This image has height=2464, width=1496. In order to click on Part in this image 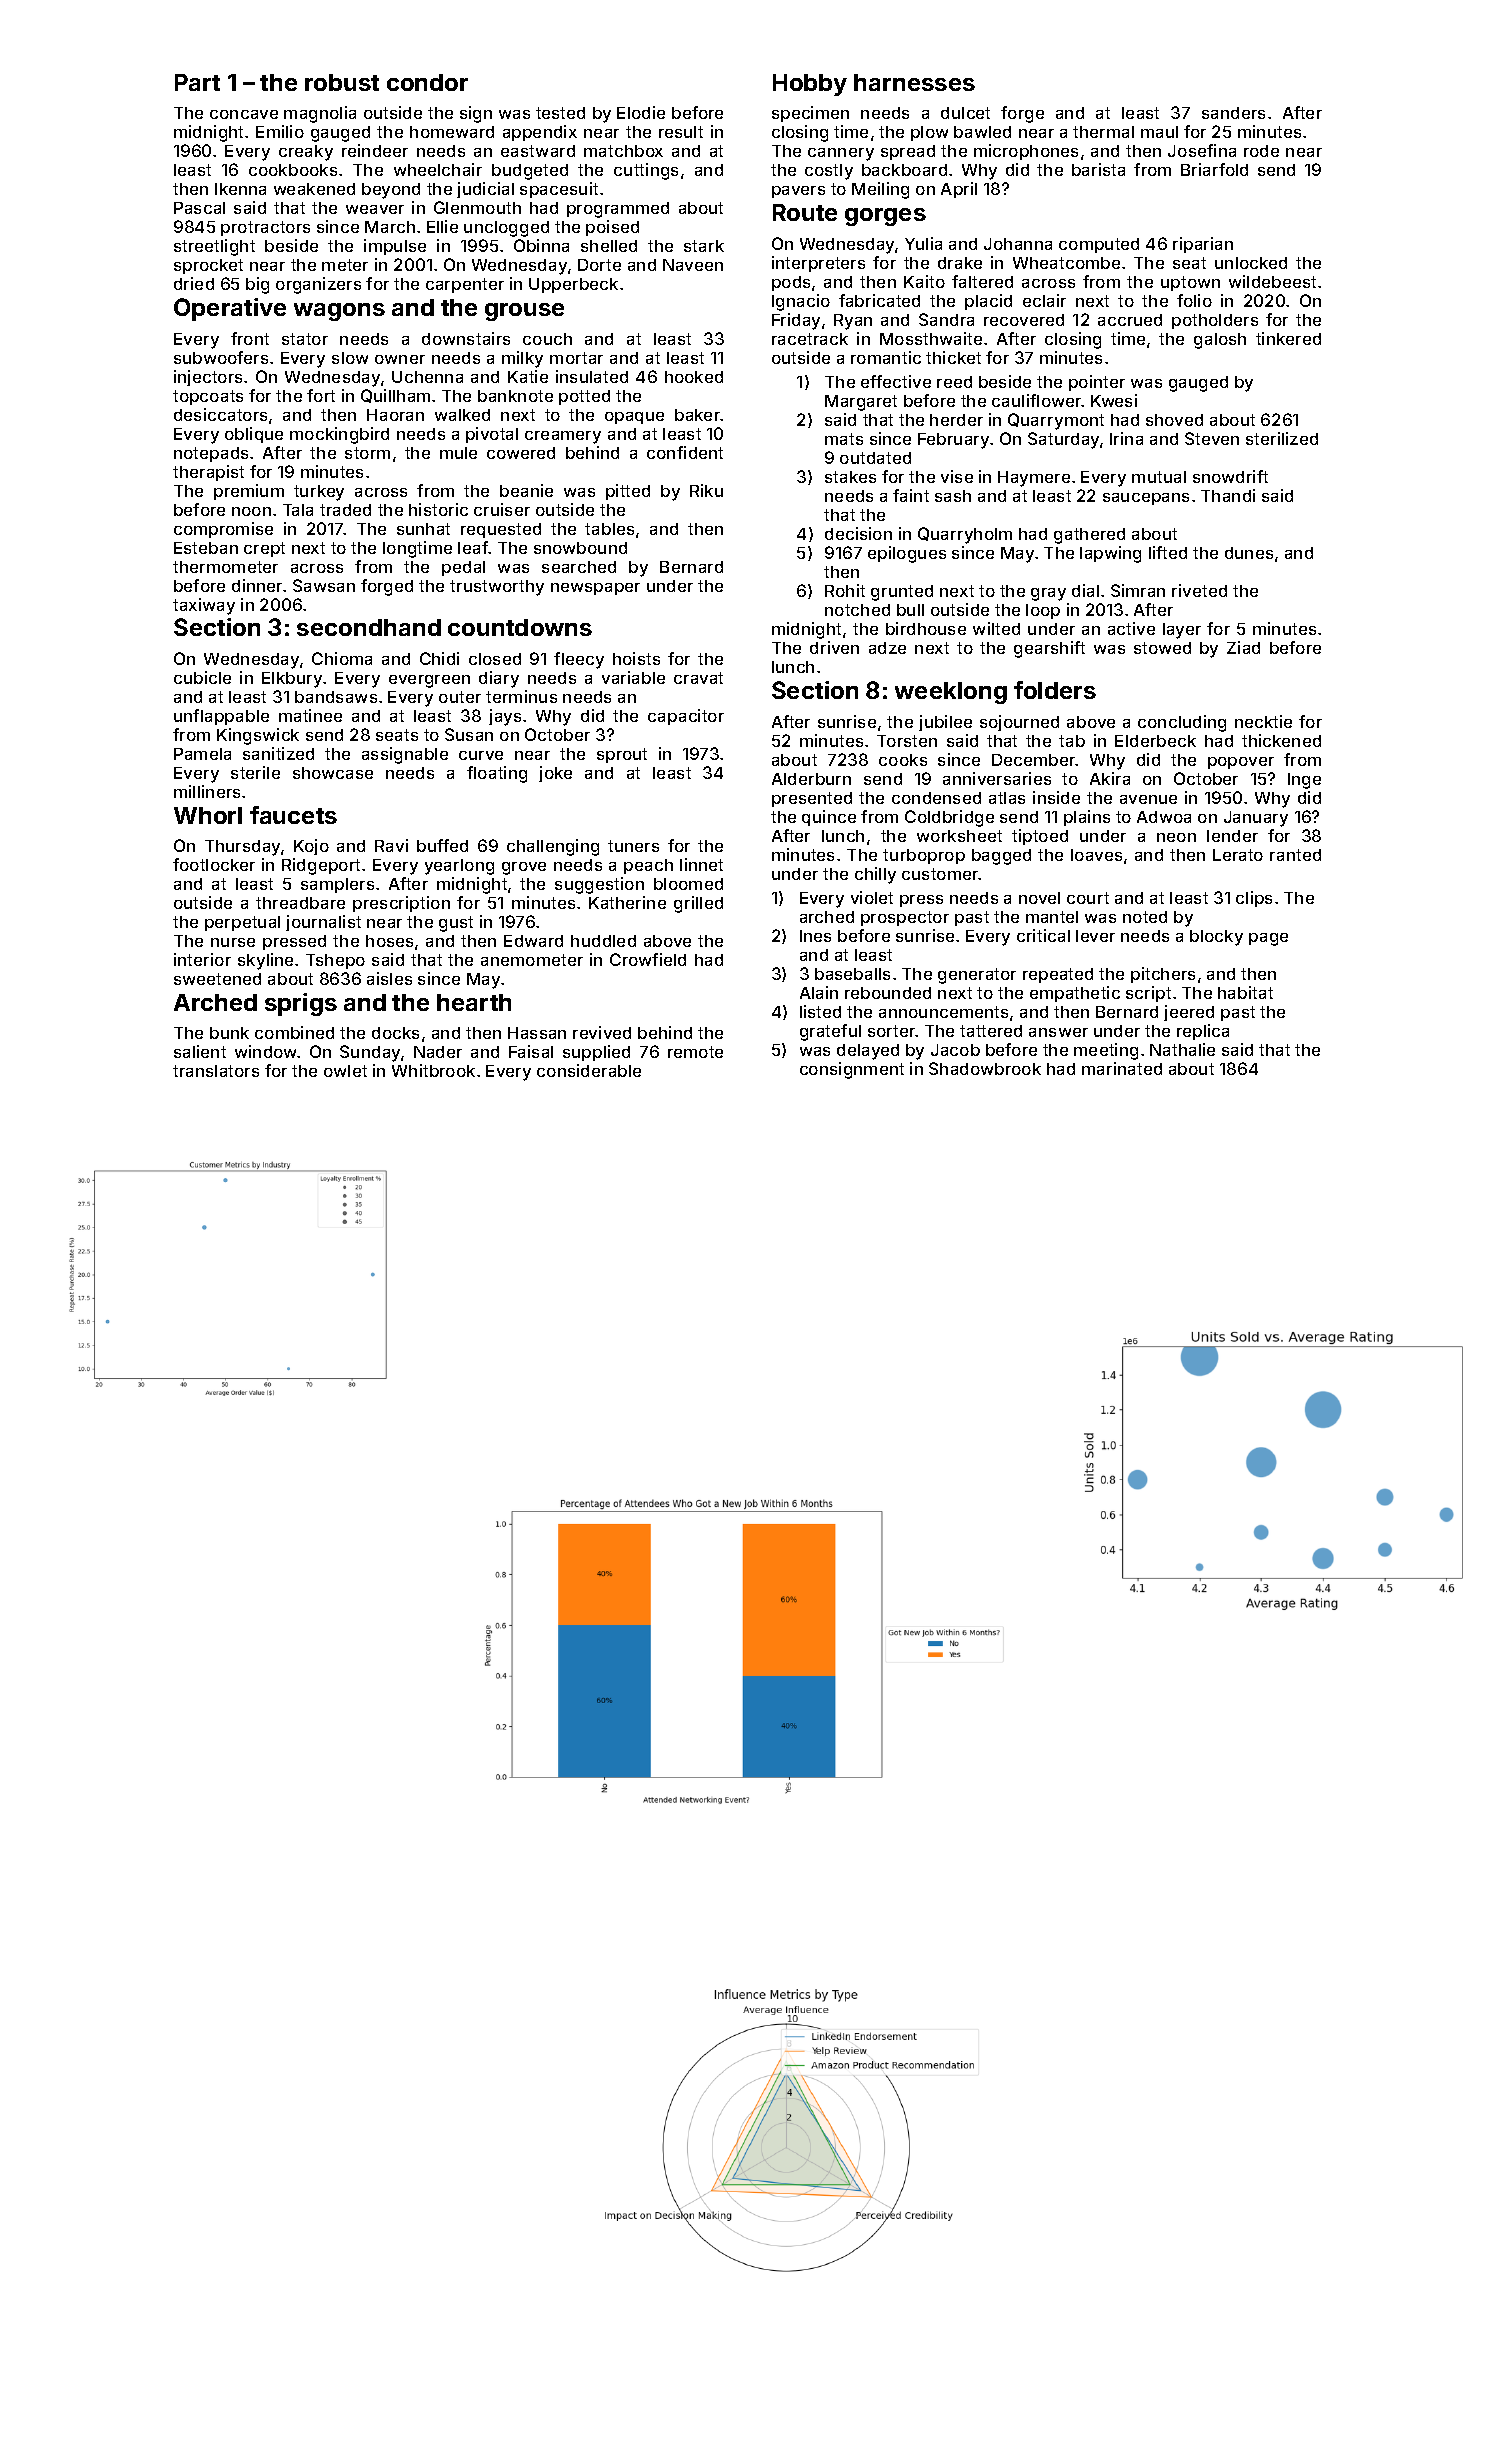, I will do `click(197, 82)`.
